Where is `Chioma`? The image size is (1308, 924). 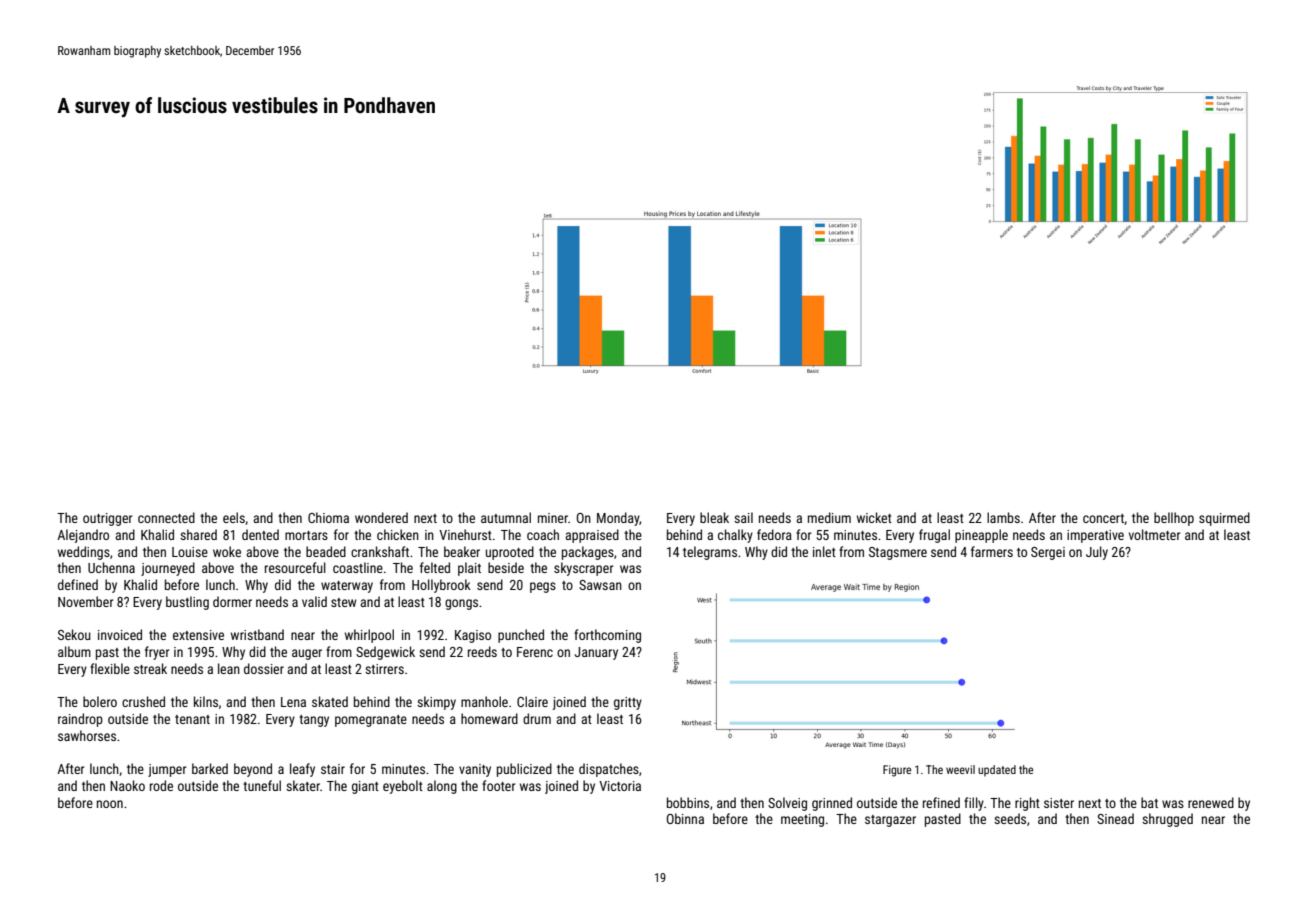
Chioma is located at coordinates (328, 517).
